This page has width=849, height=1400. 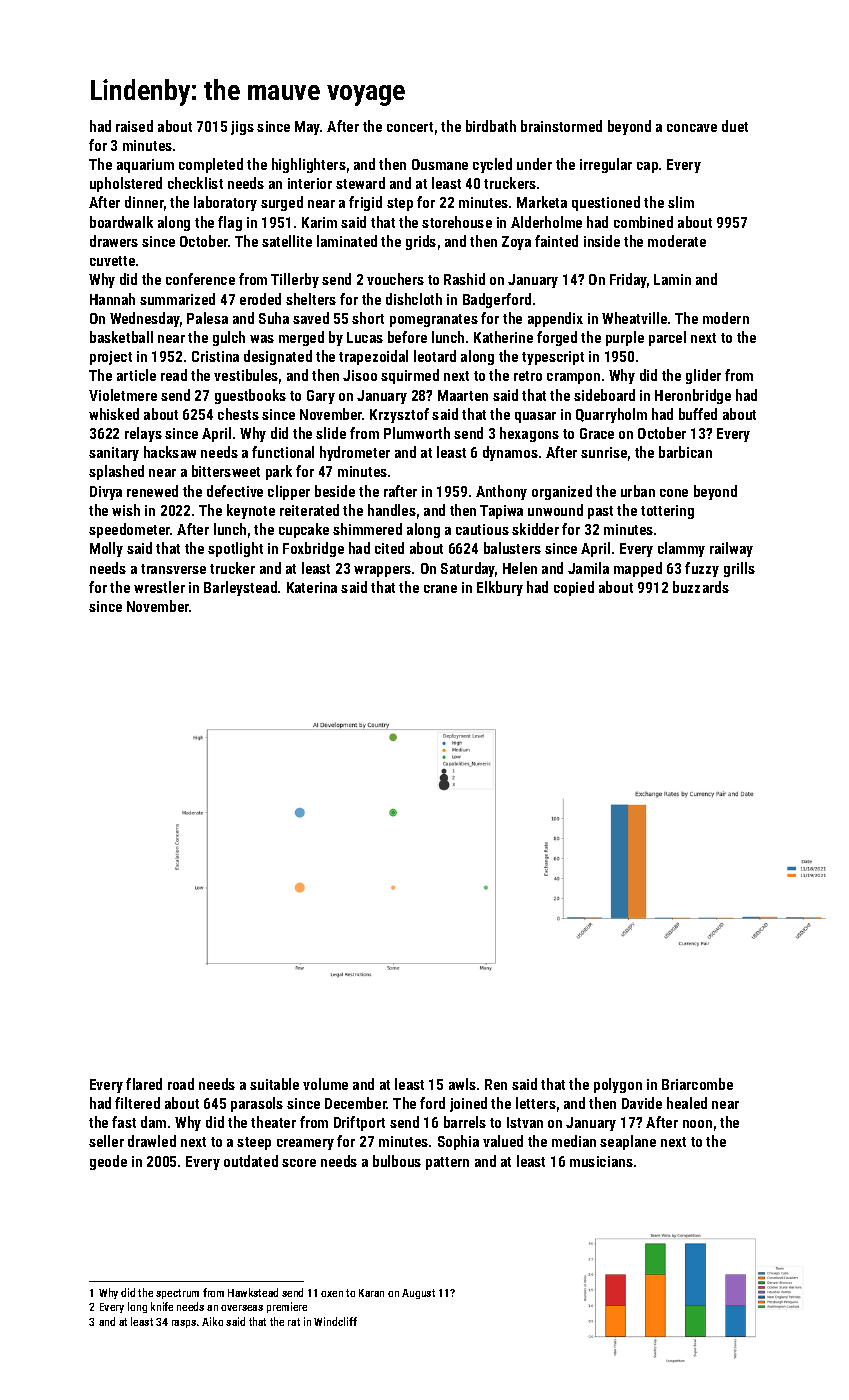 I want to click on drawled, so click(x=152, y=1141).
